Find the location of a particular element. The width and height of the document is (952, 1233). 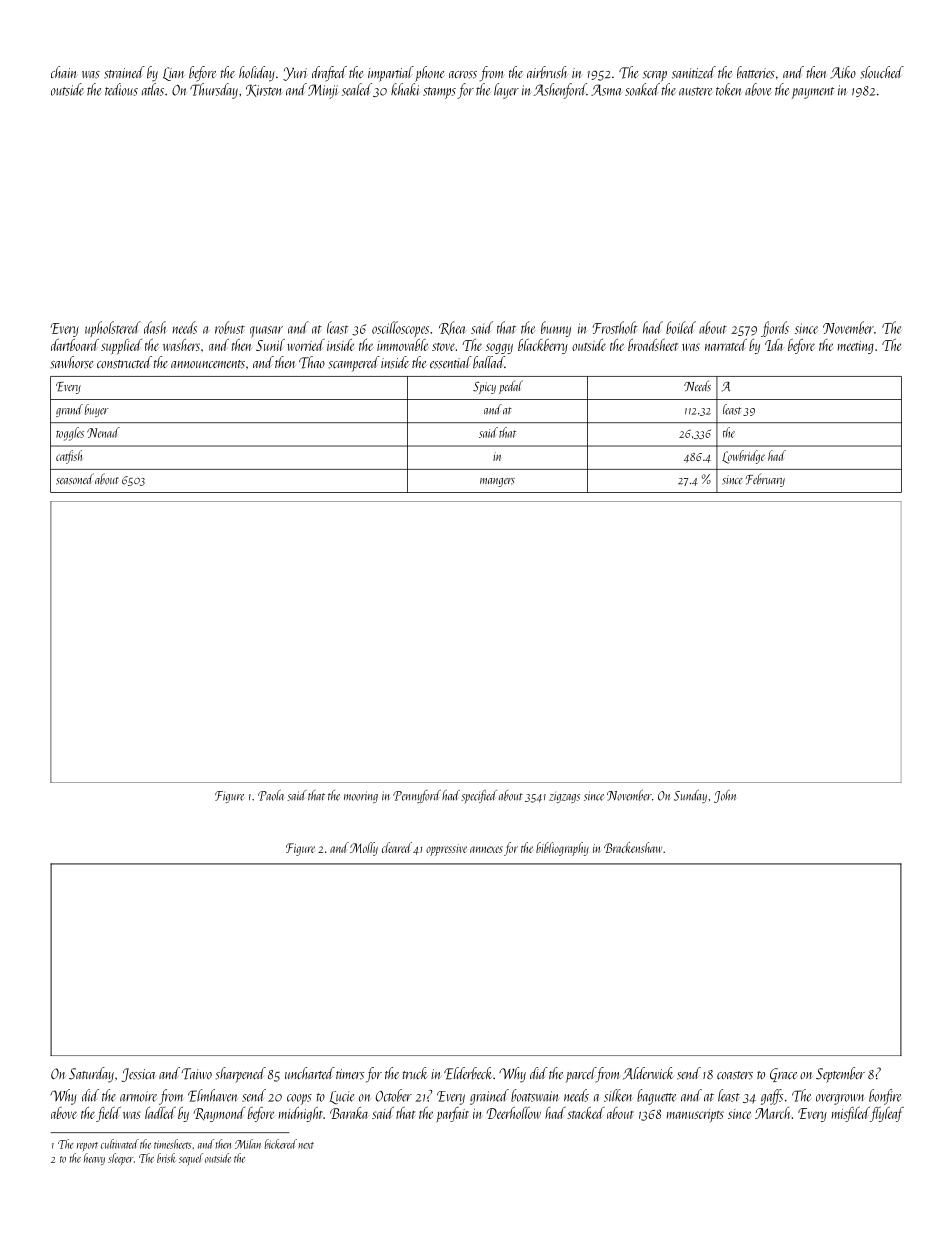

payment is located at coordinates (813, 93).
